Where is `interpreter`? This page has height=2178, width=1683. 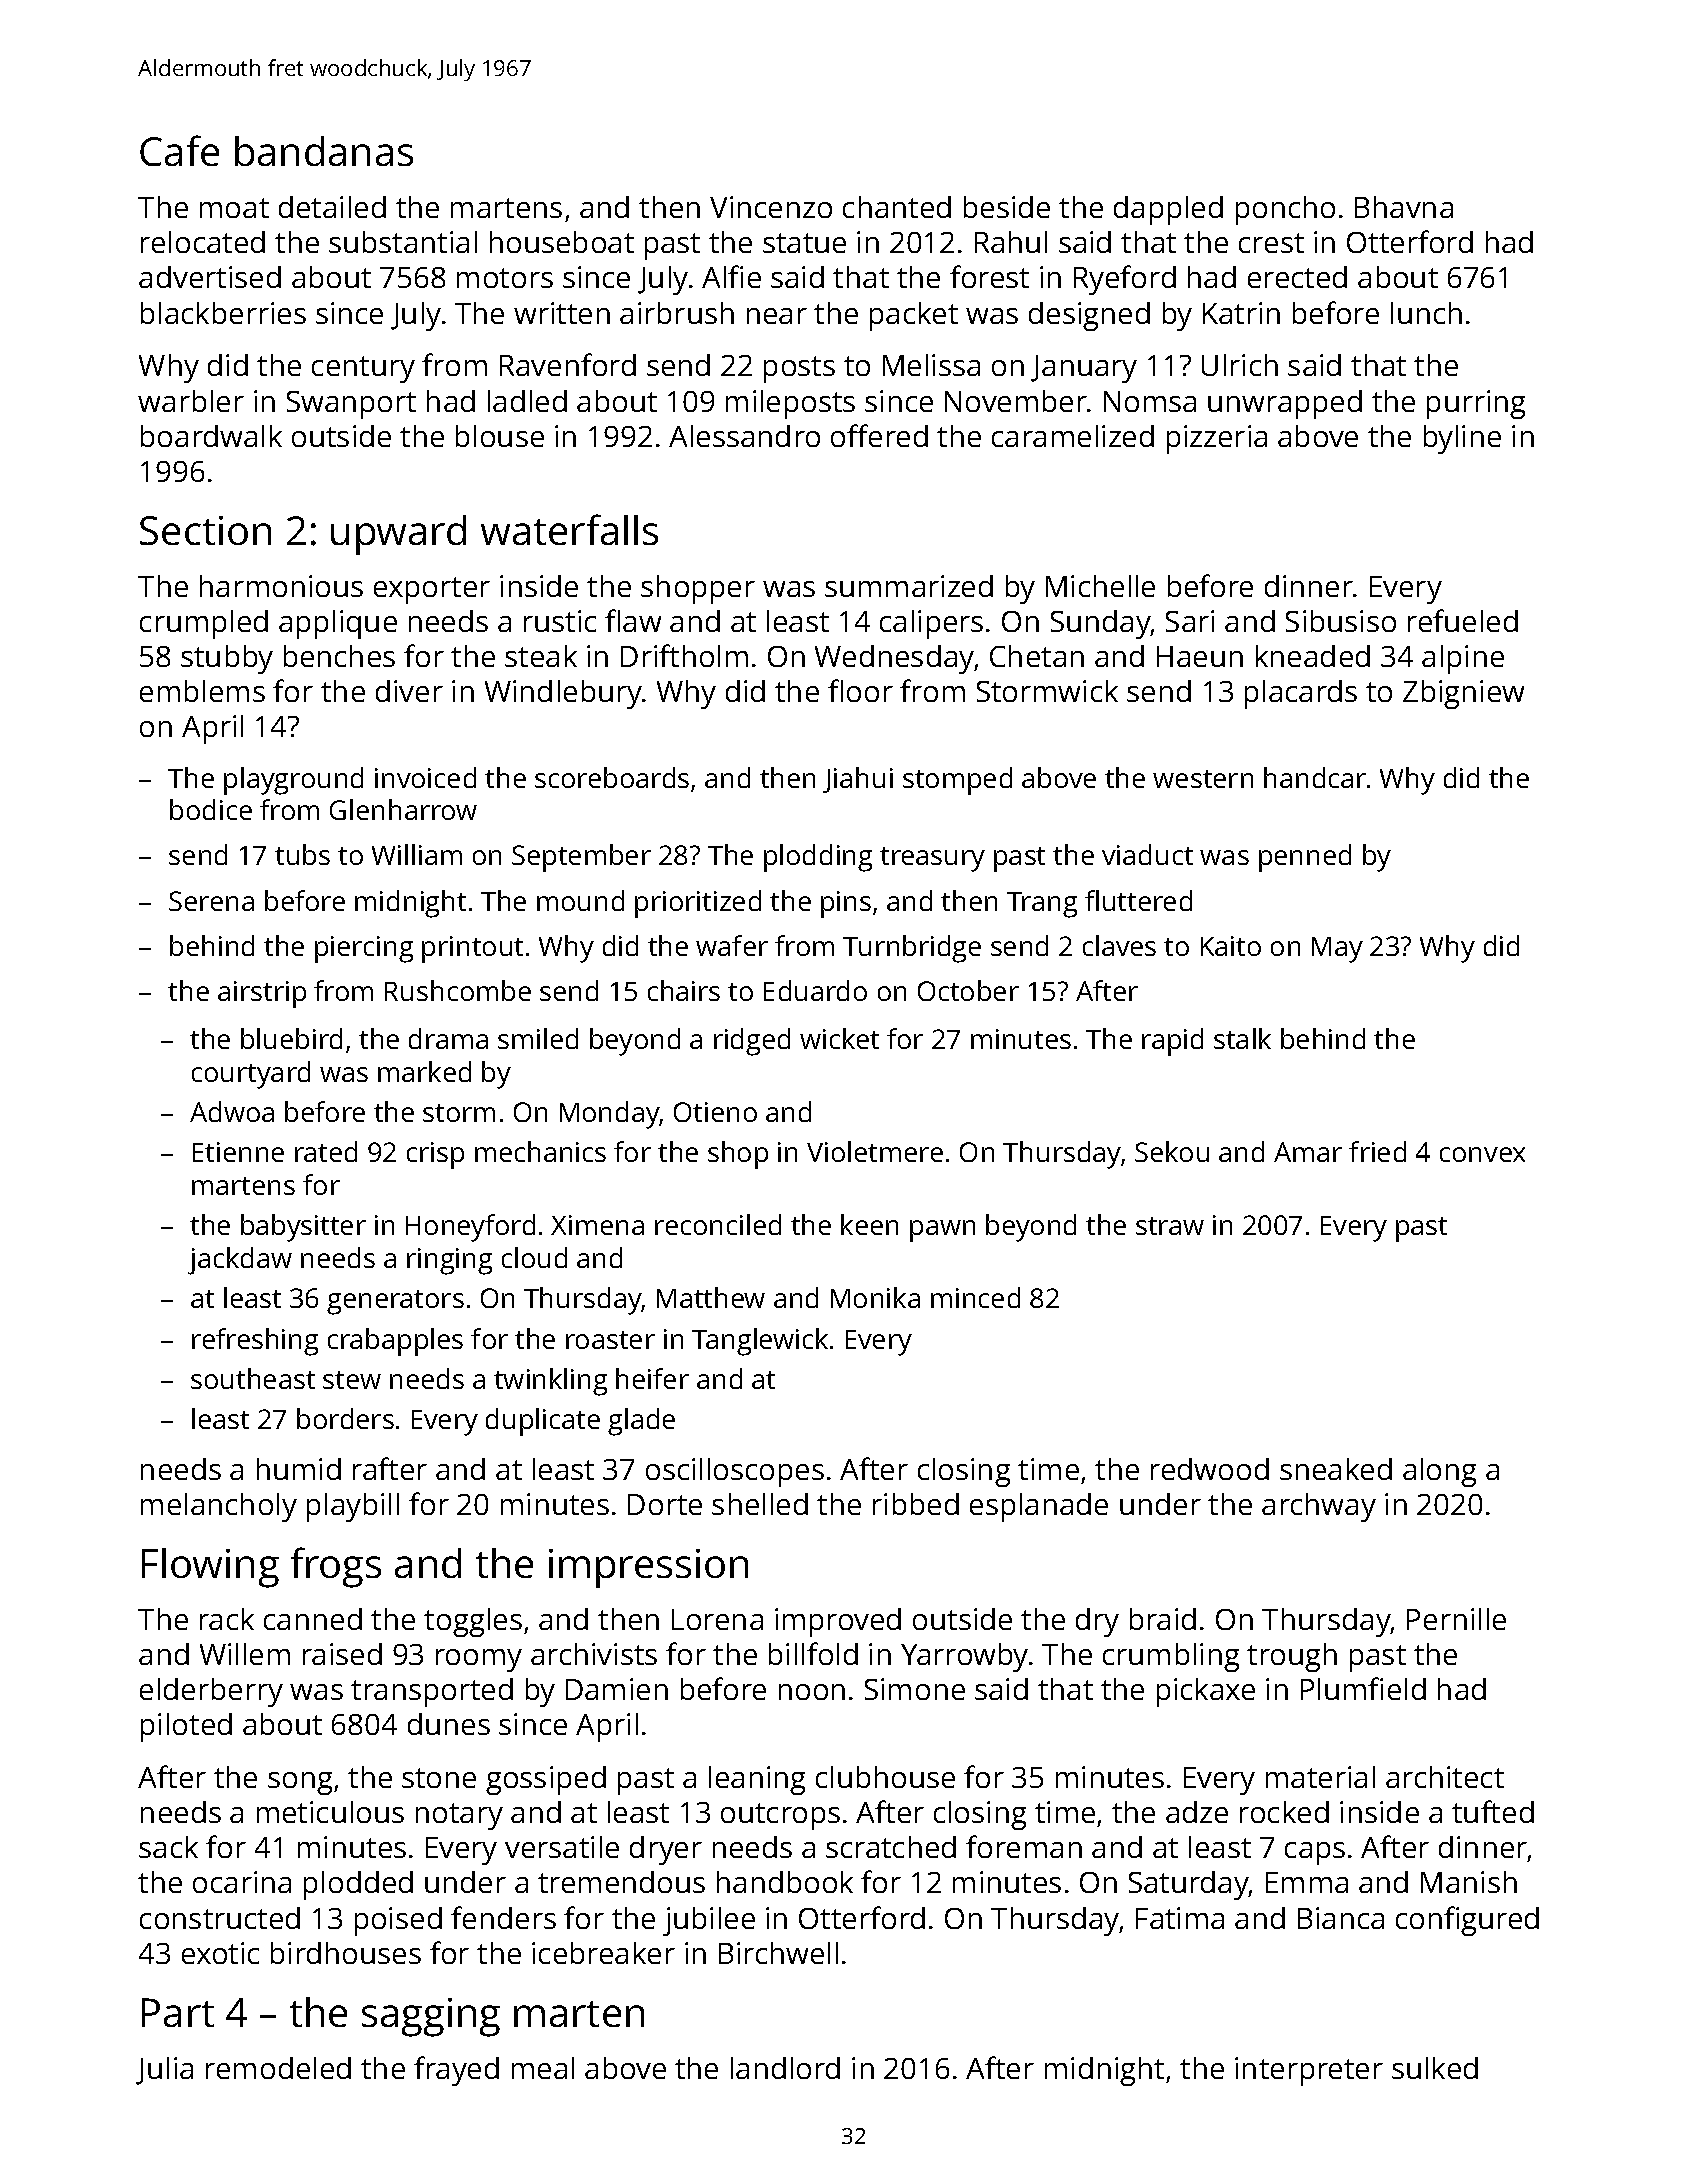 interpreter is located at coordinates (1309, 2071).
